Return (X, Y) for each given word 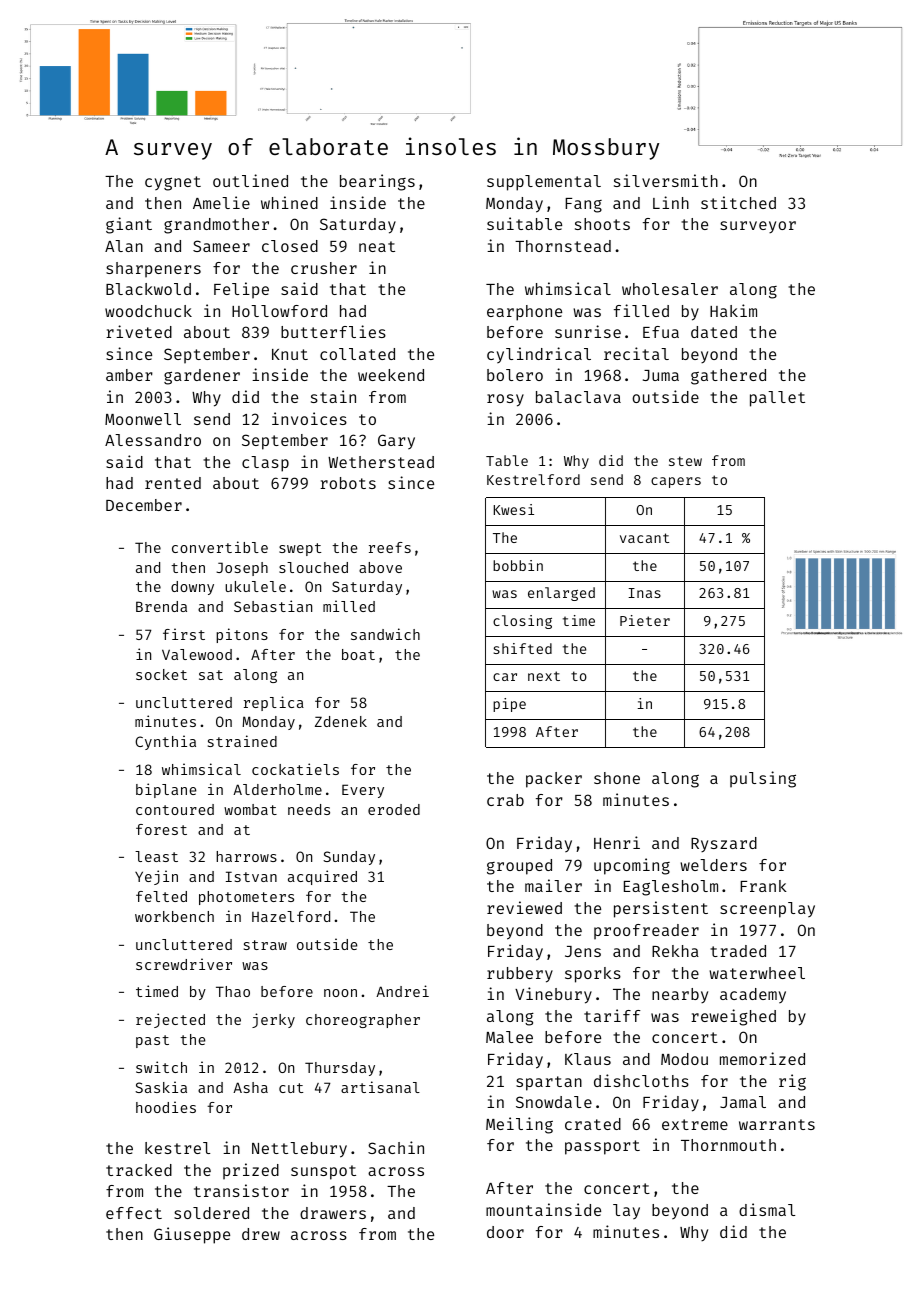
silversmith (666, 180)
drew (261, 1234)
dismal (767, 1209)
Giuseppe (192, 1235)
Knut (290, 354)
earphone (524, 313)
